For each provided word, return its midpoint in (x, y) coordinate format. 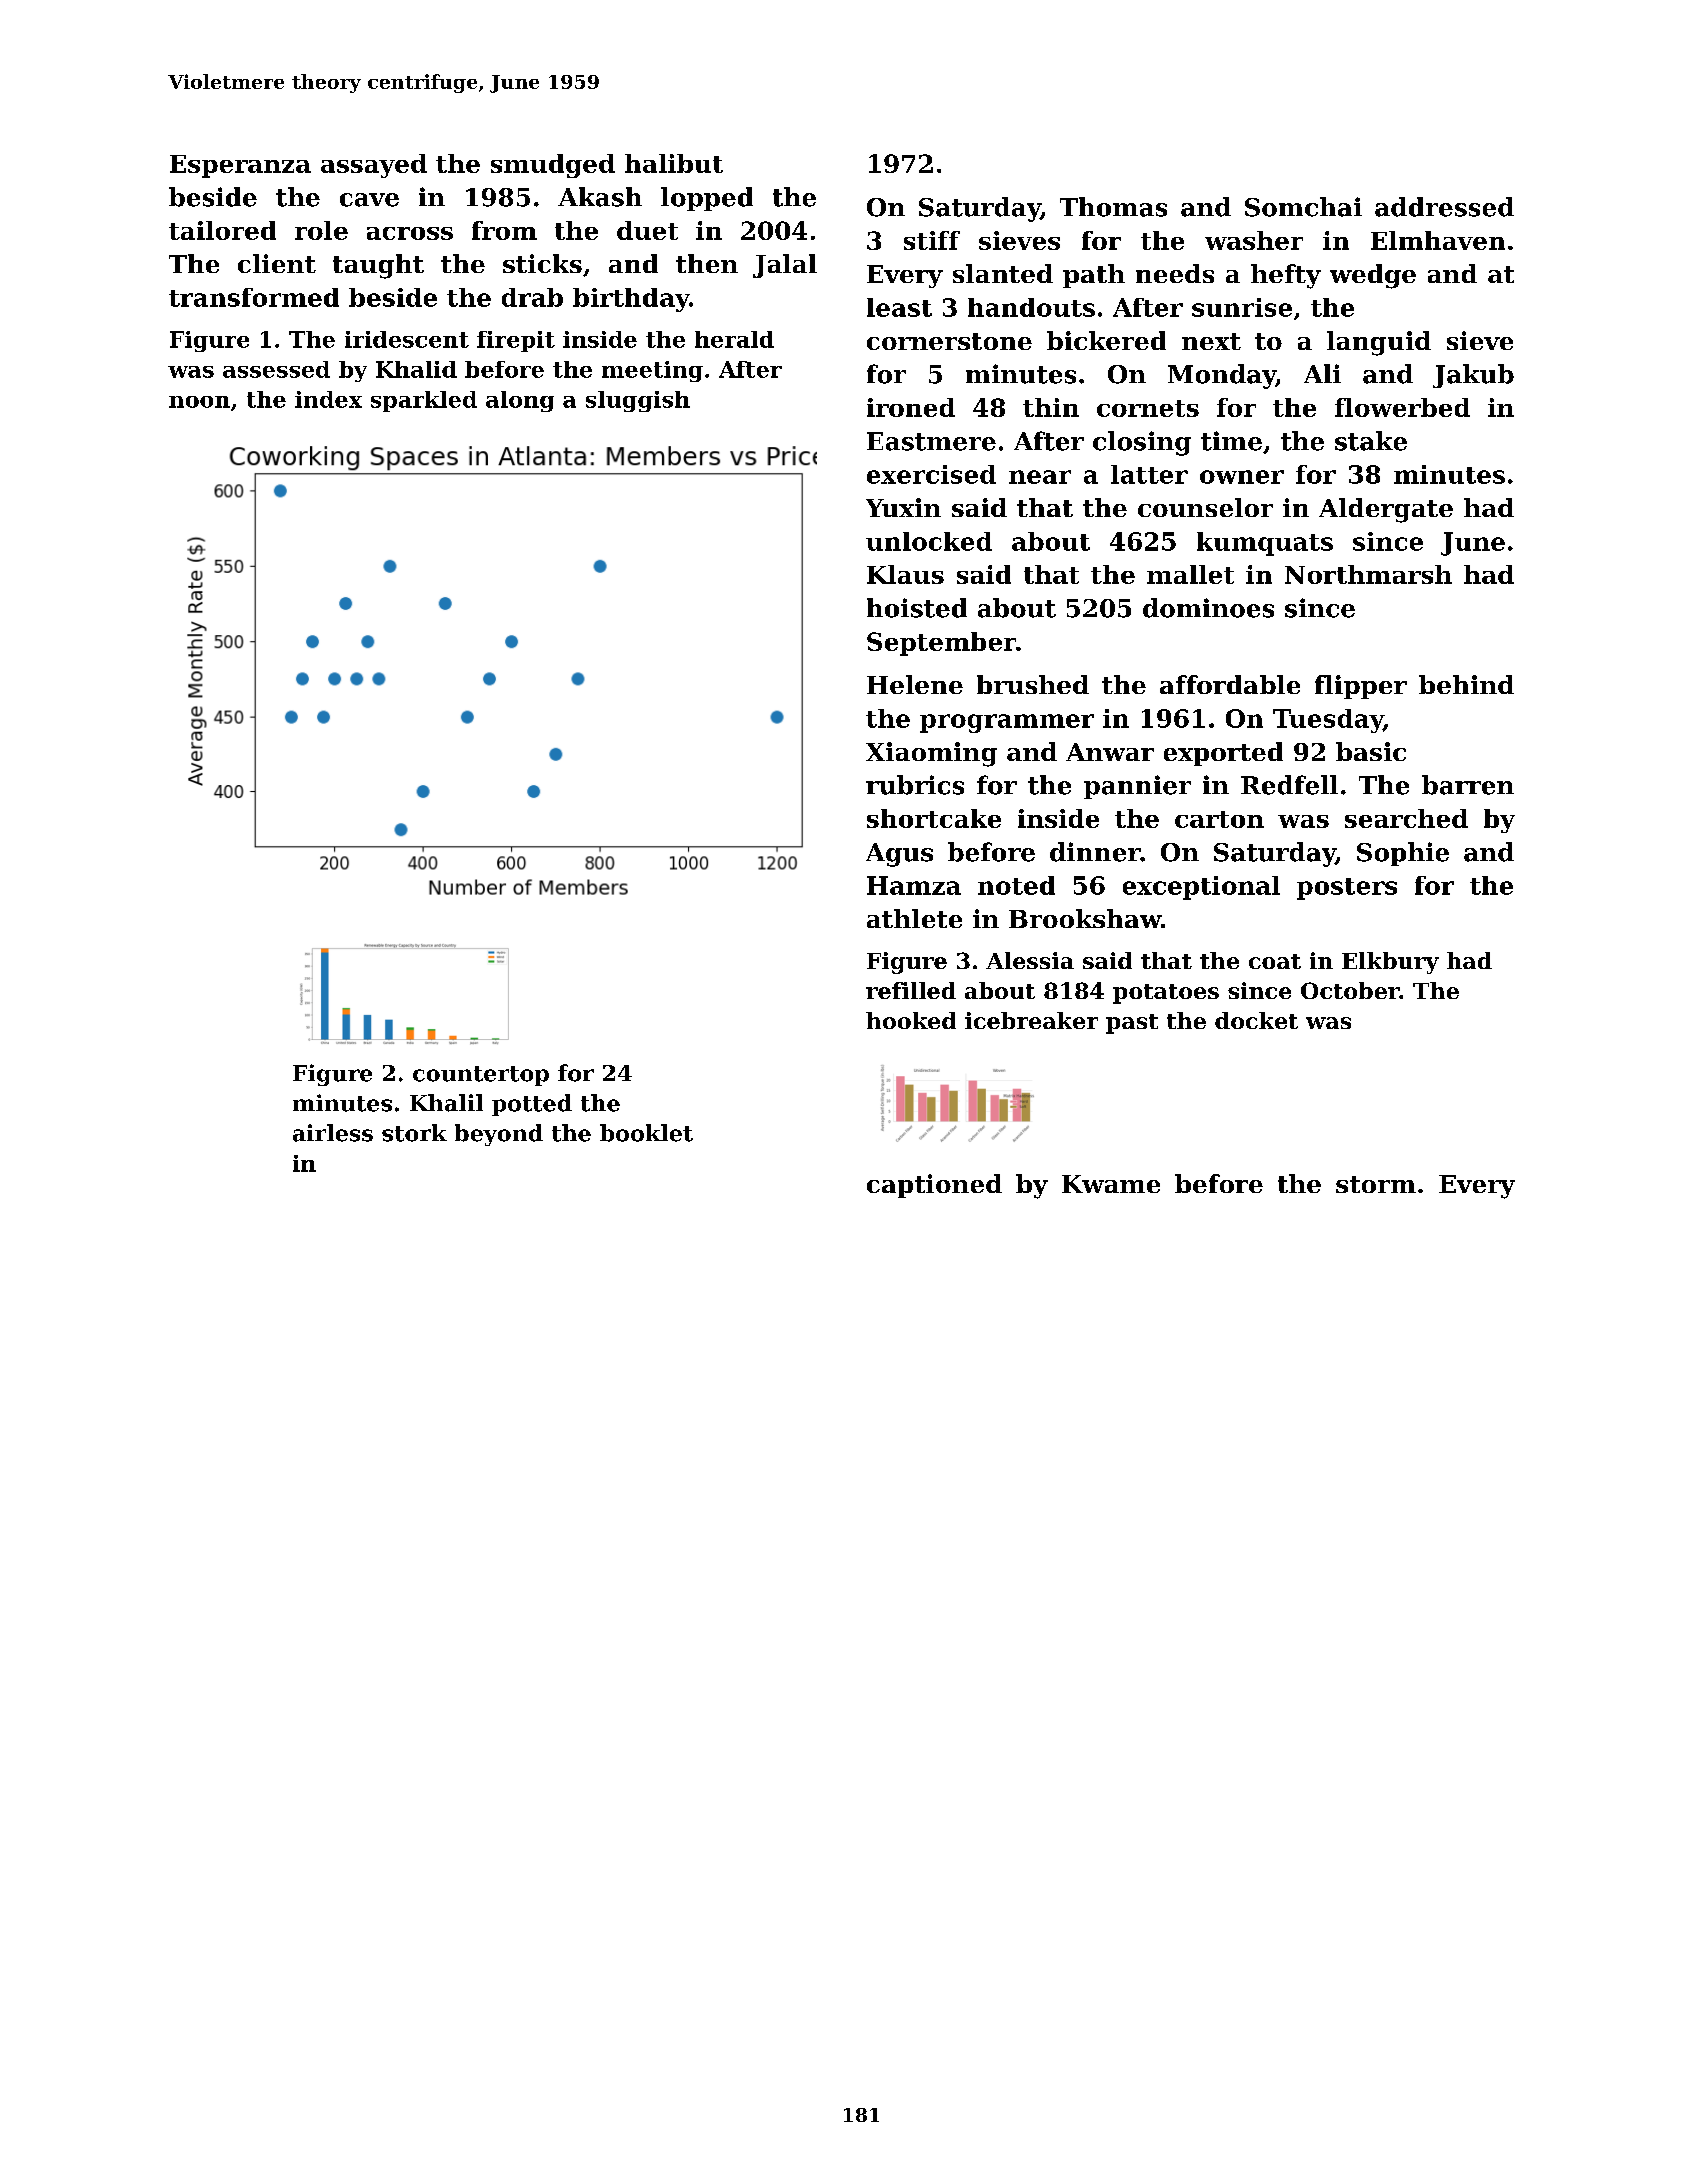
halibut (674, 163)
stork (414, 1133)
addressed (1444, 207)
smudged (553, 166)
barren (1468, 785)
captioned (934, 1186)
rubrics (915, 785)
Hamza (914, 885)
